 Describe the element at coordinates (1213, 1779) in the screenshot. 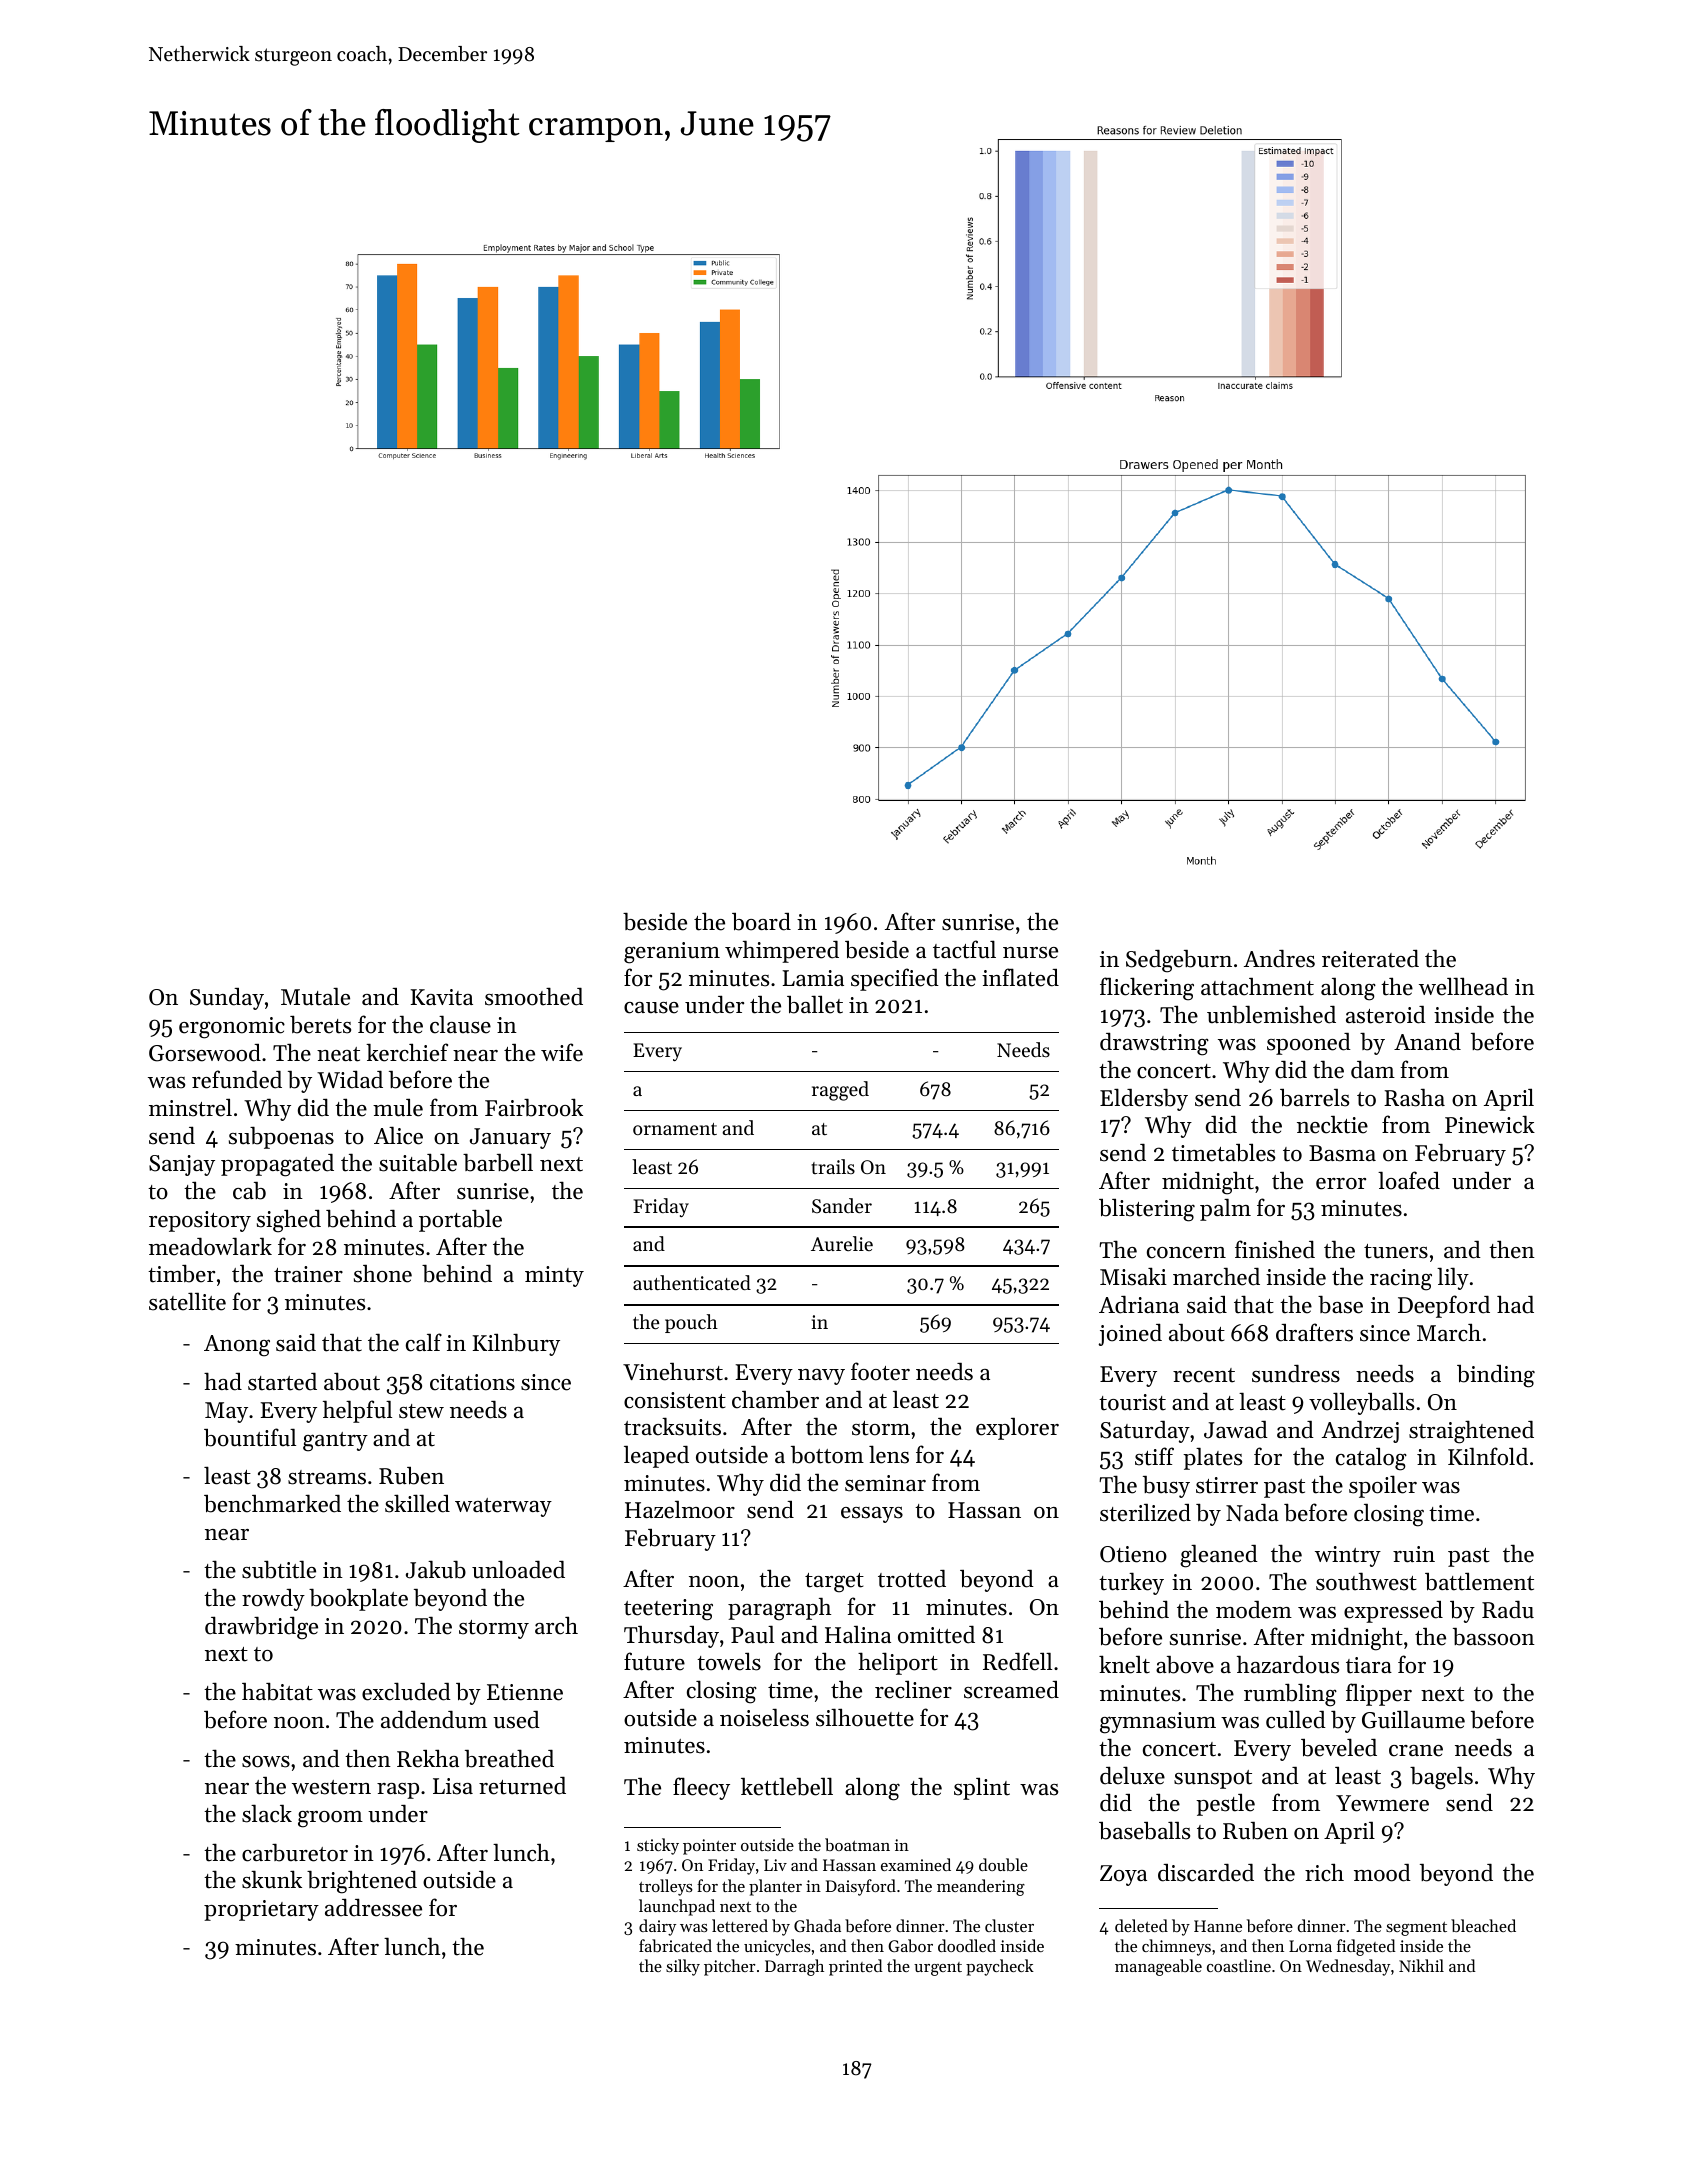

I see `sunspot` at that location.
